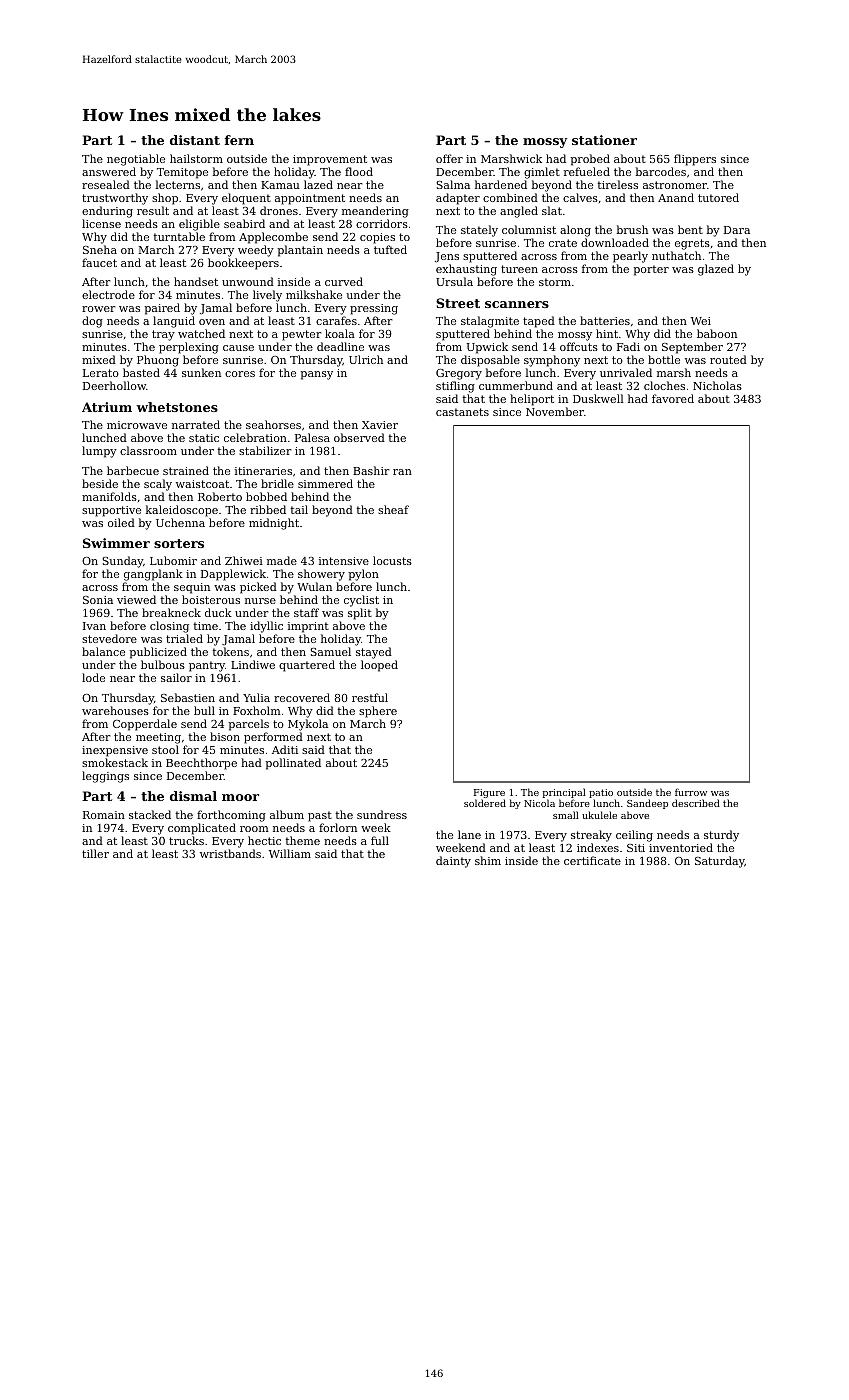  What do you see at coordinates (681, 847) in the document?
I see `inventoried` at bounding box center [681, 847].
